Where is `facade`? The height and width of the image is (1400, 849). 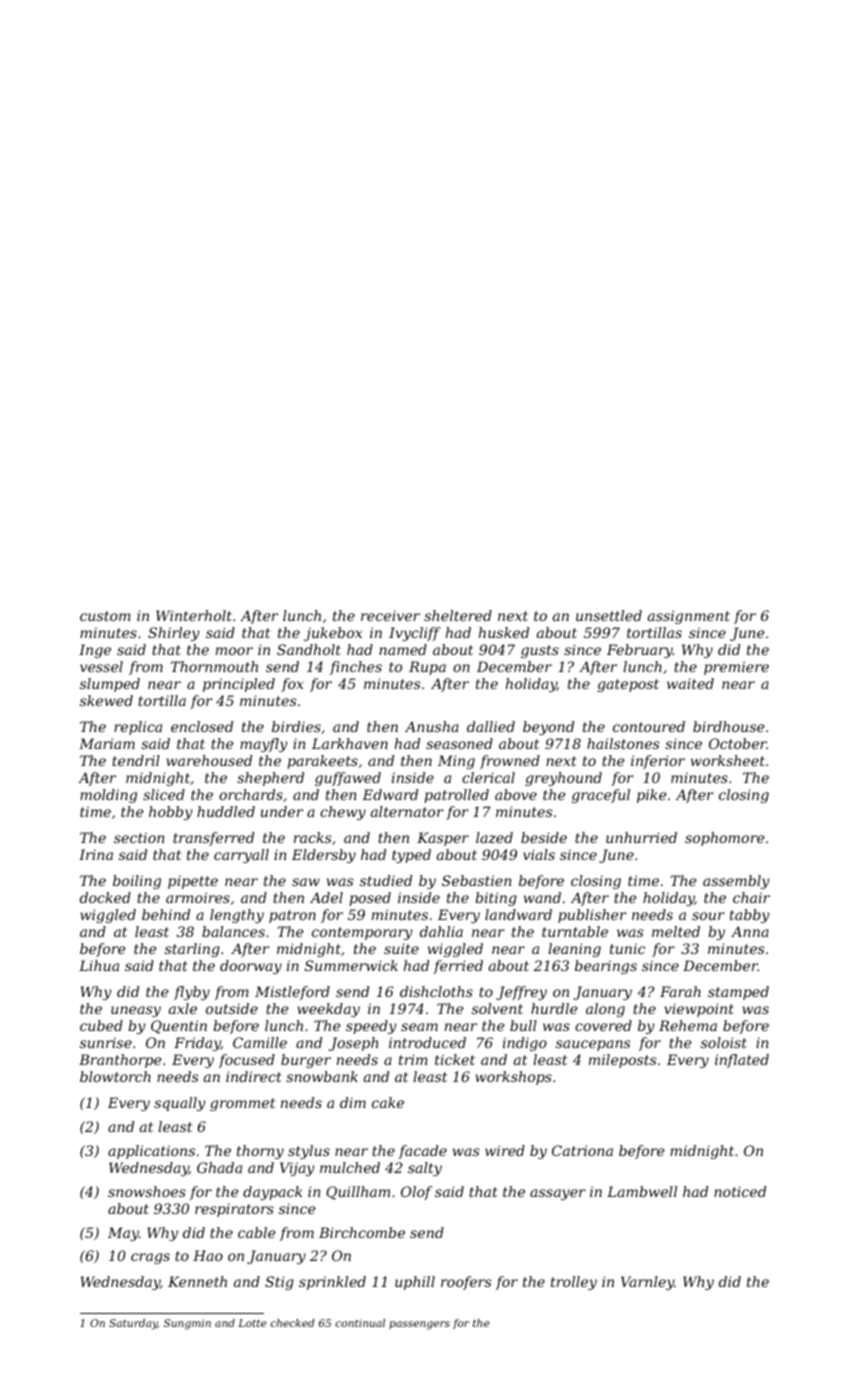 facade is located at coordinates (423, 1152).
